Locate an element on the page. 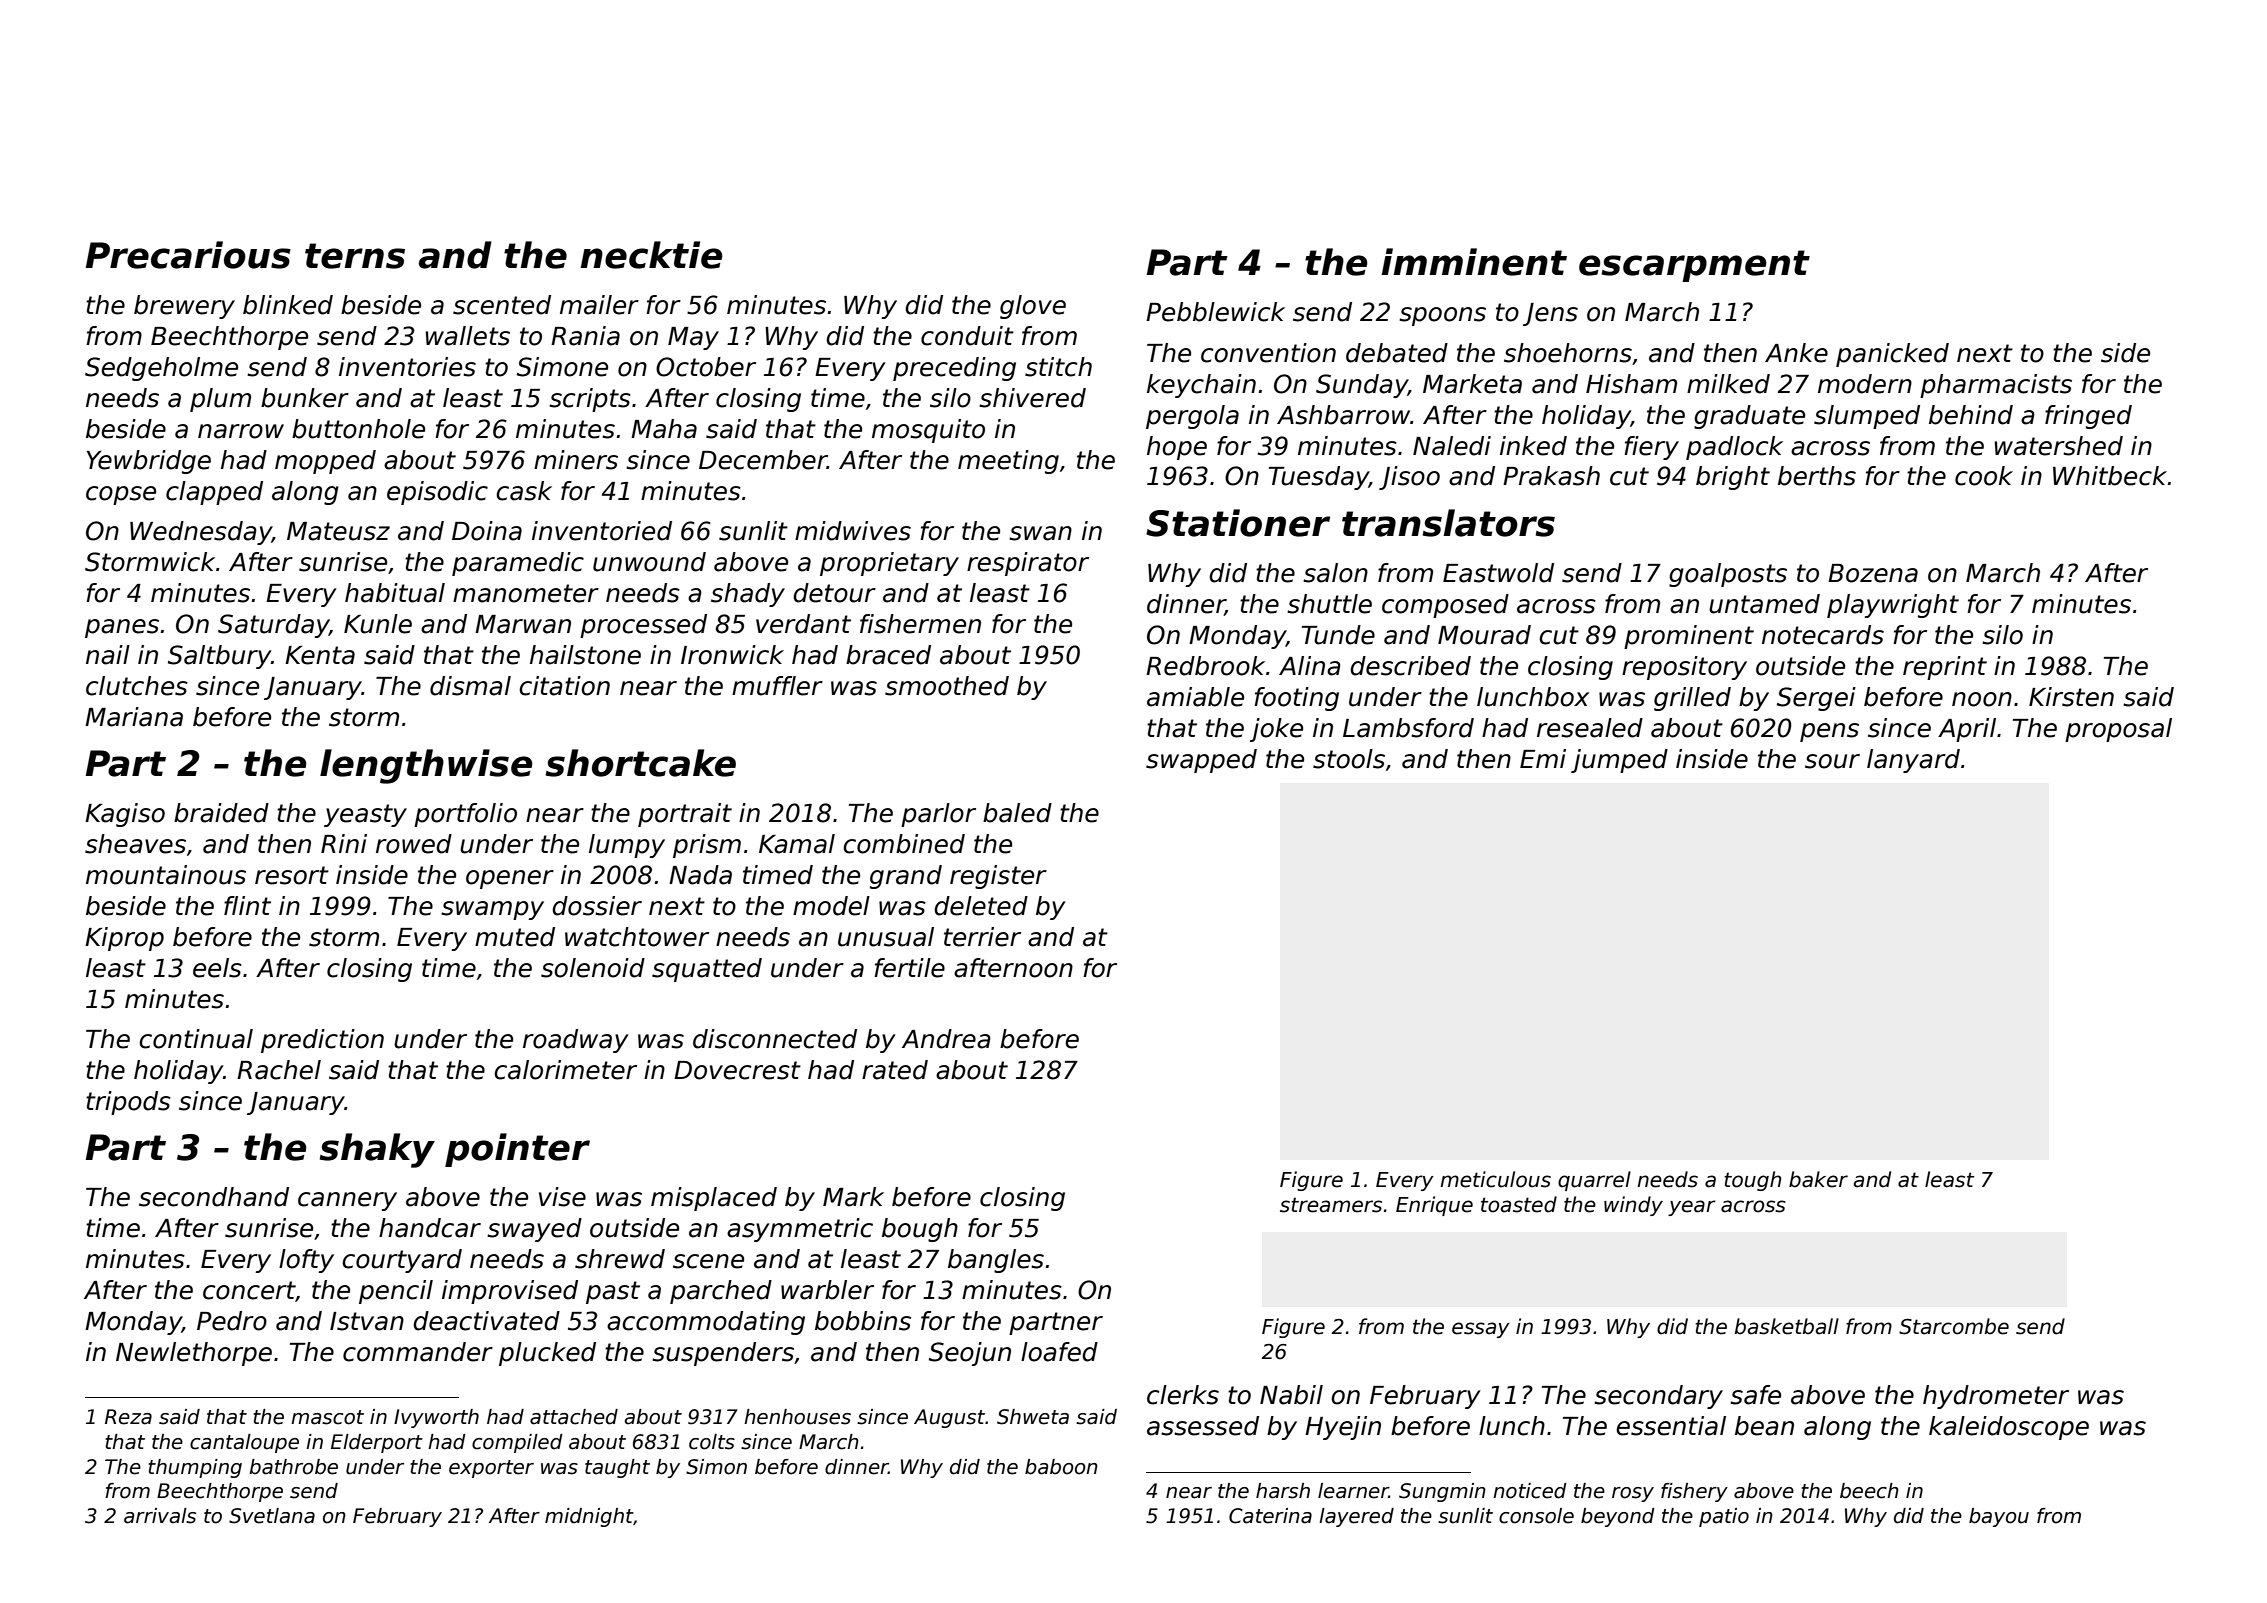 The height and width of the image is (1603, 2267). mailer is located at coordinates (599, 305).
